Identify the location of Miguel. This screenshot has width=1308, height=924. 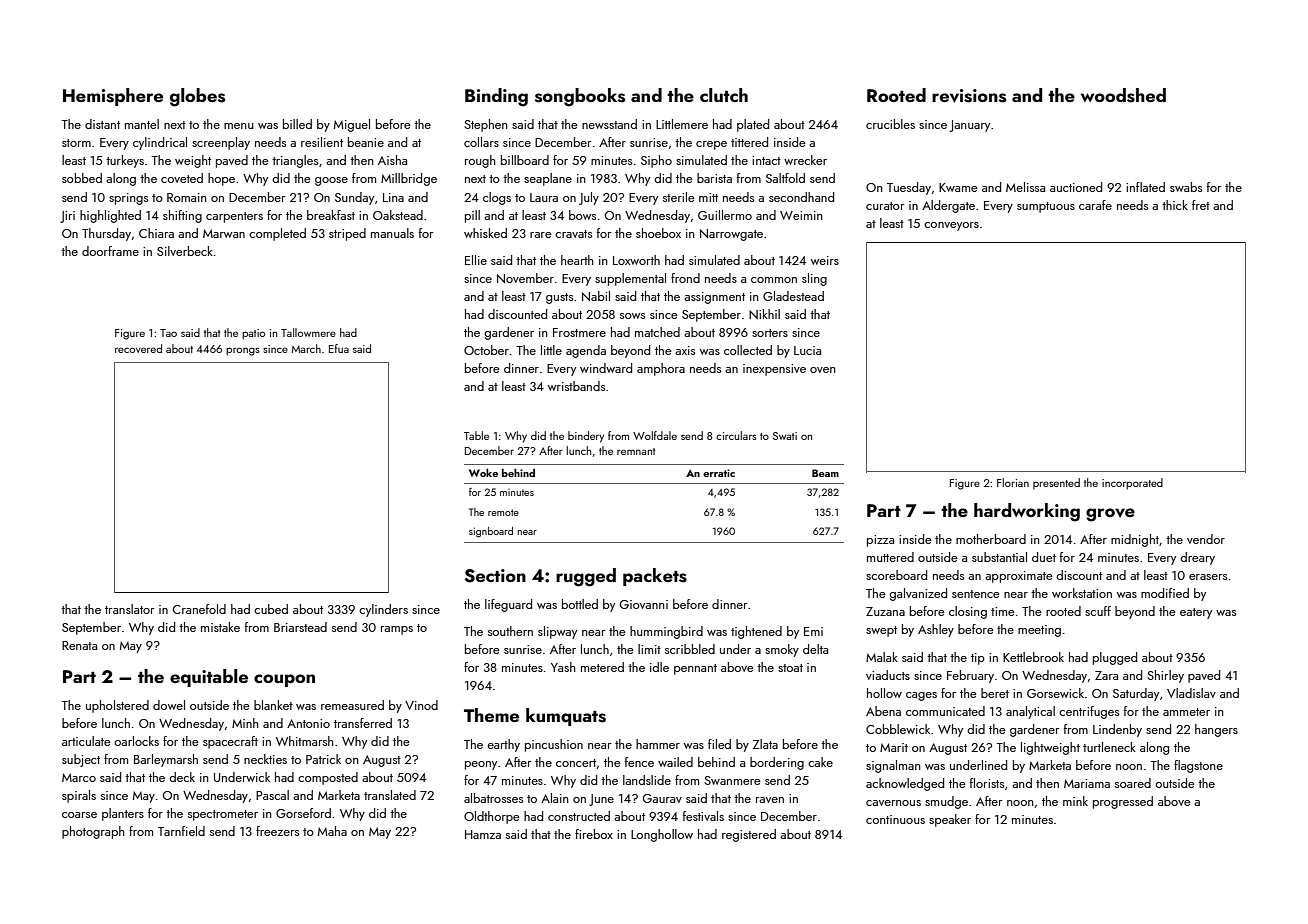
(352, 125).
